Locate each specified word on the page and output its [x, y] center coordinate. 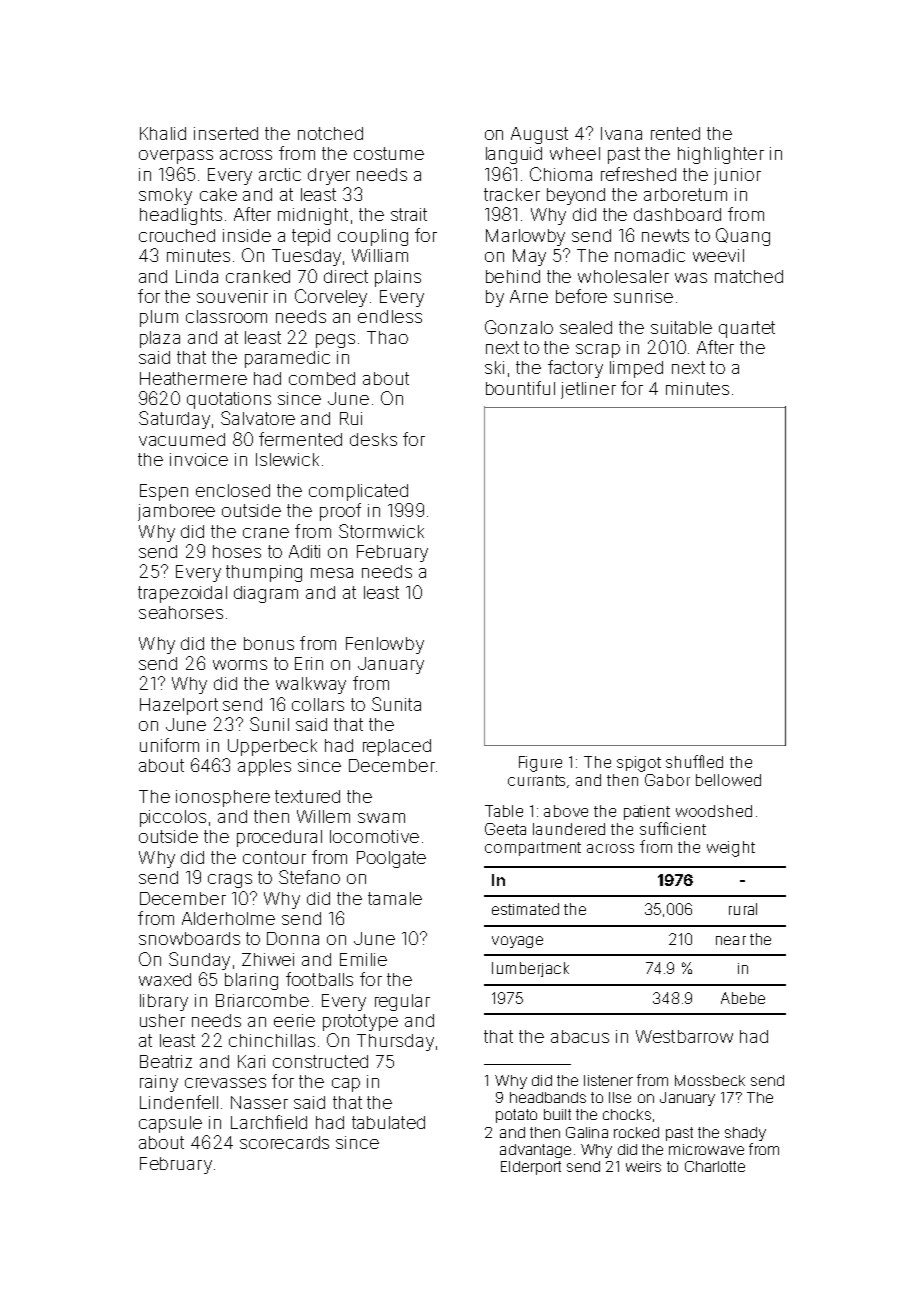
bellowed [728, 780]
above [566, 811]
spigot [639, 764]
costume [389, 153]
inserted [226, 133]
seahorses [181, 612]
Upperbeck [272, 747]
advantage [535, 1151]
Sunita [396, 704]
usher [162, 1020]
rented [675, 133]
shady [745, 1134]
